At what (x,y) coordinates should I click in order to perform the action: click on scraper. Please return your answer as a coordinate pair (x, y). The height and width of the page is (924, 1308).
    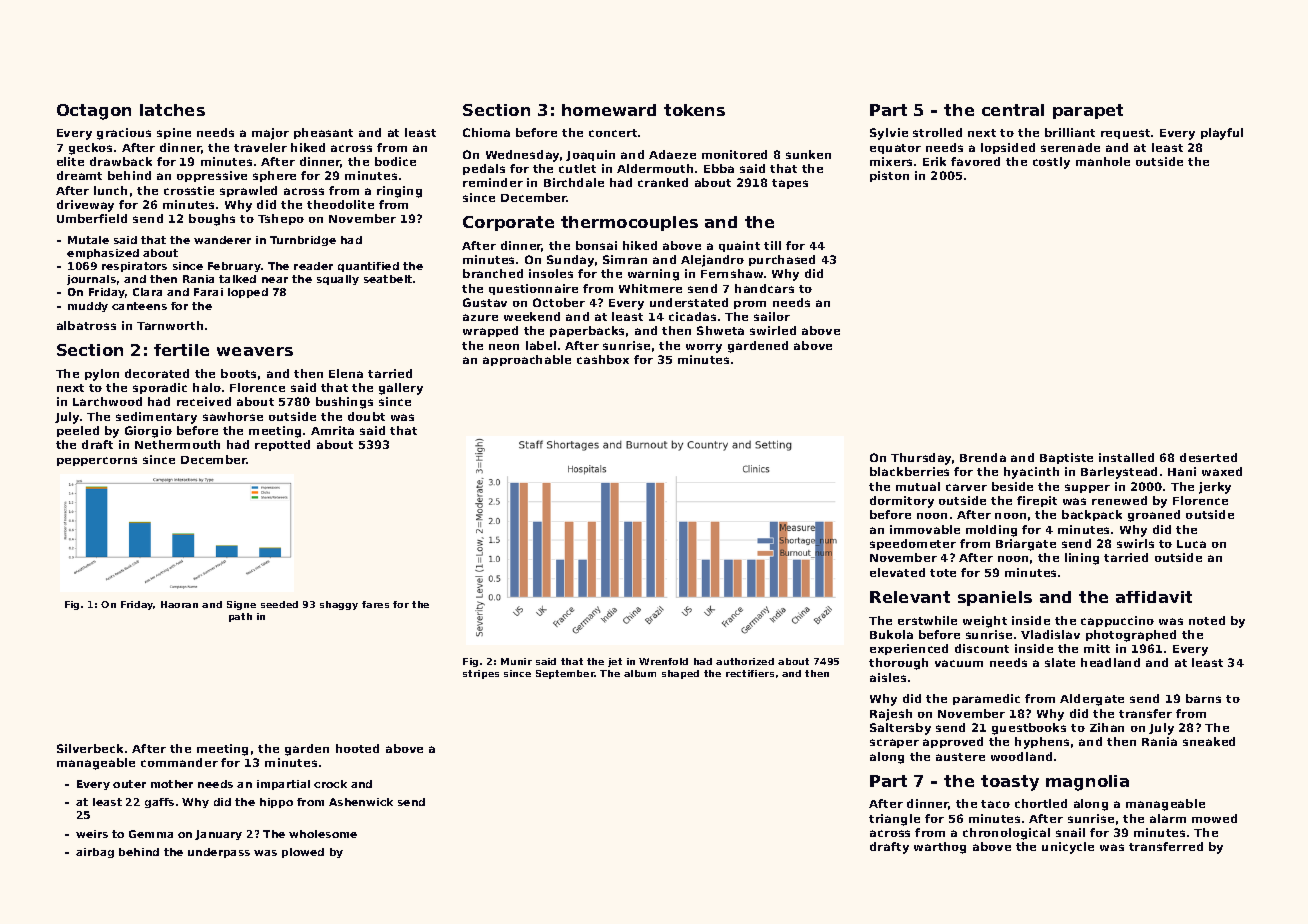
    Looking at the image, I should click on (894, 743).
